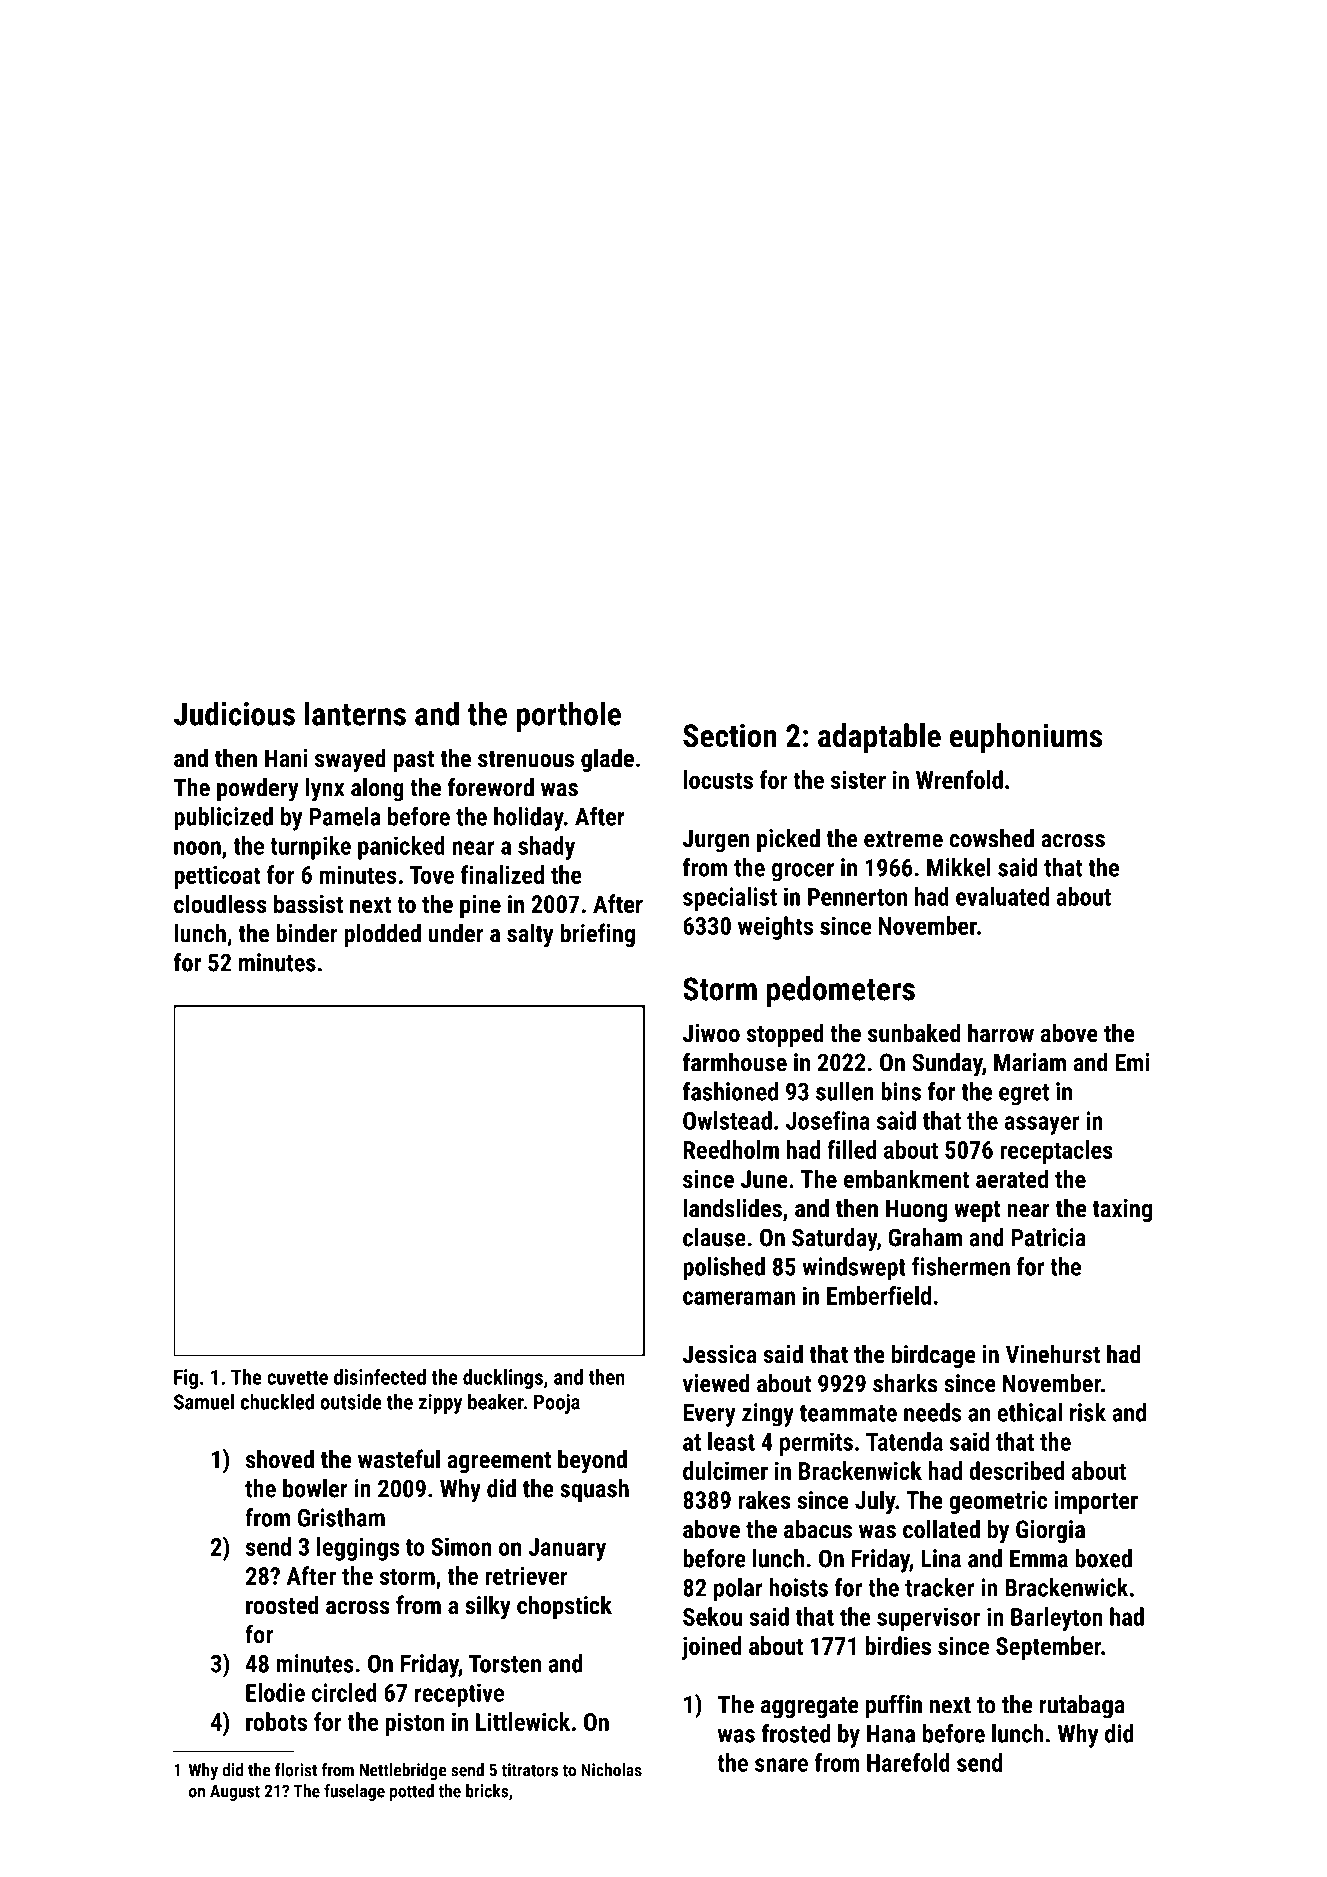  Describe the element at coordinates (569, 716) in the screenshot. I see `porthole` at that location.
